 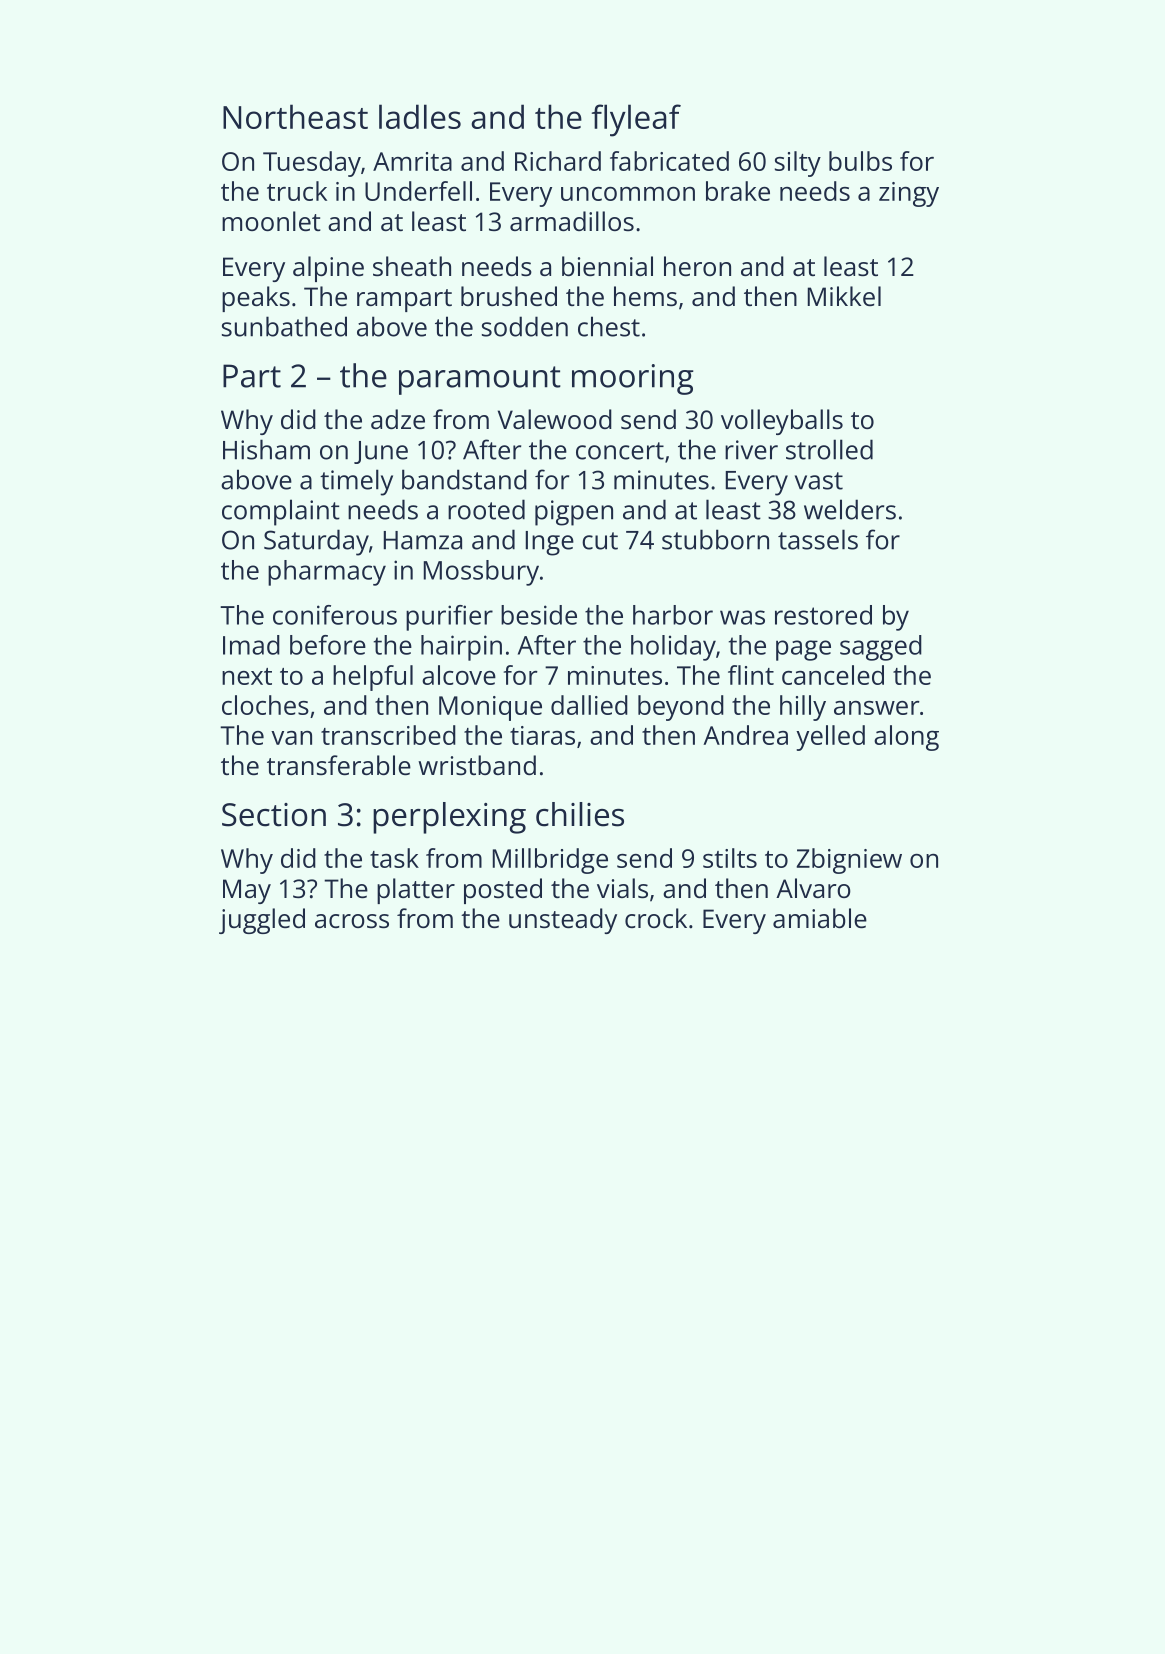 What do you see at coordinates (420, 116) in the screenshot?
I see `ladles` at bounding box center [420, 116].
